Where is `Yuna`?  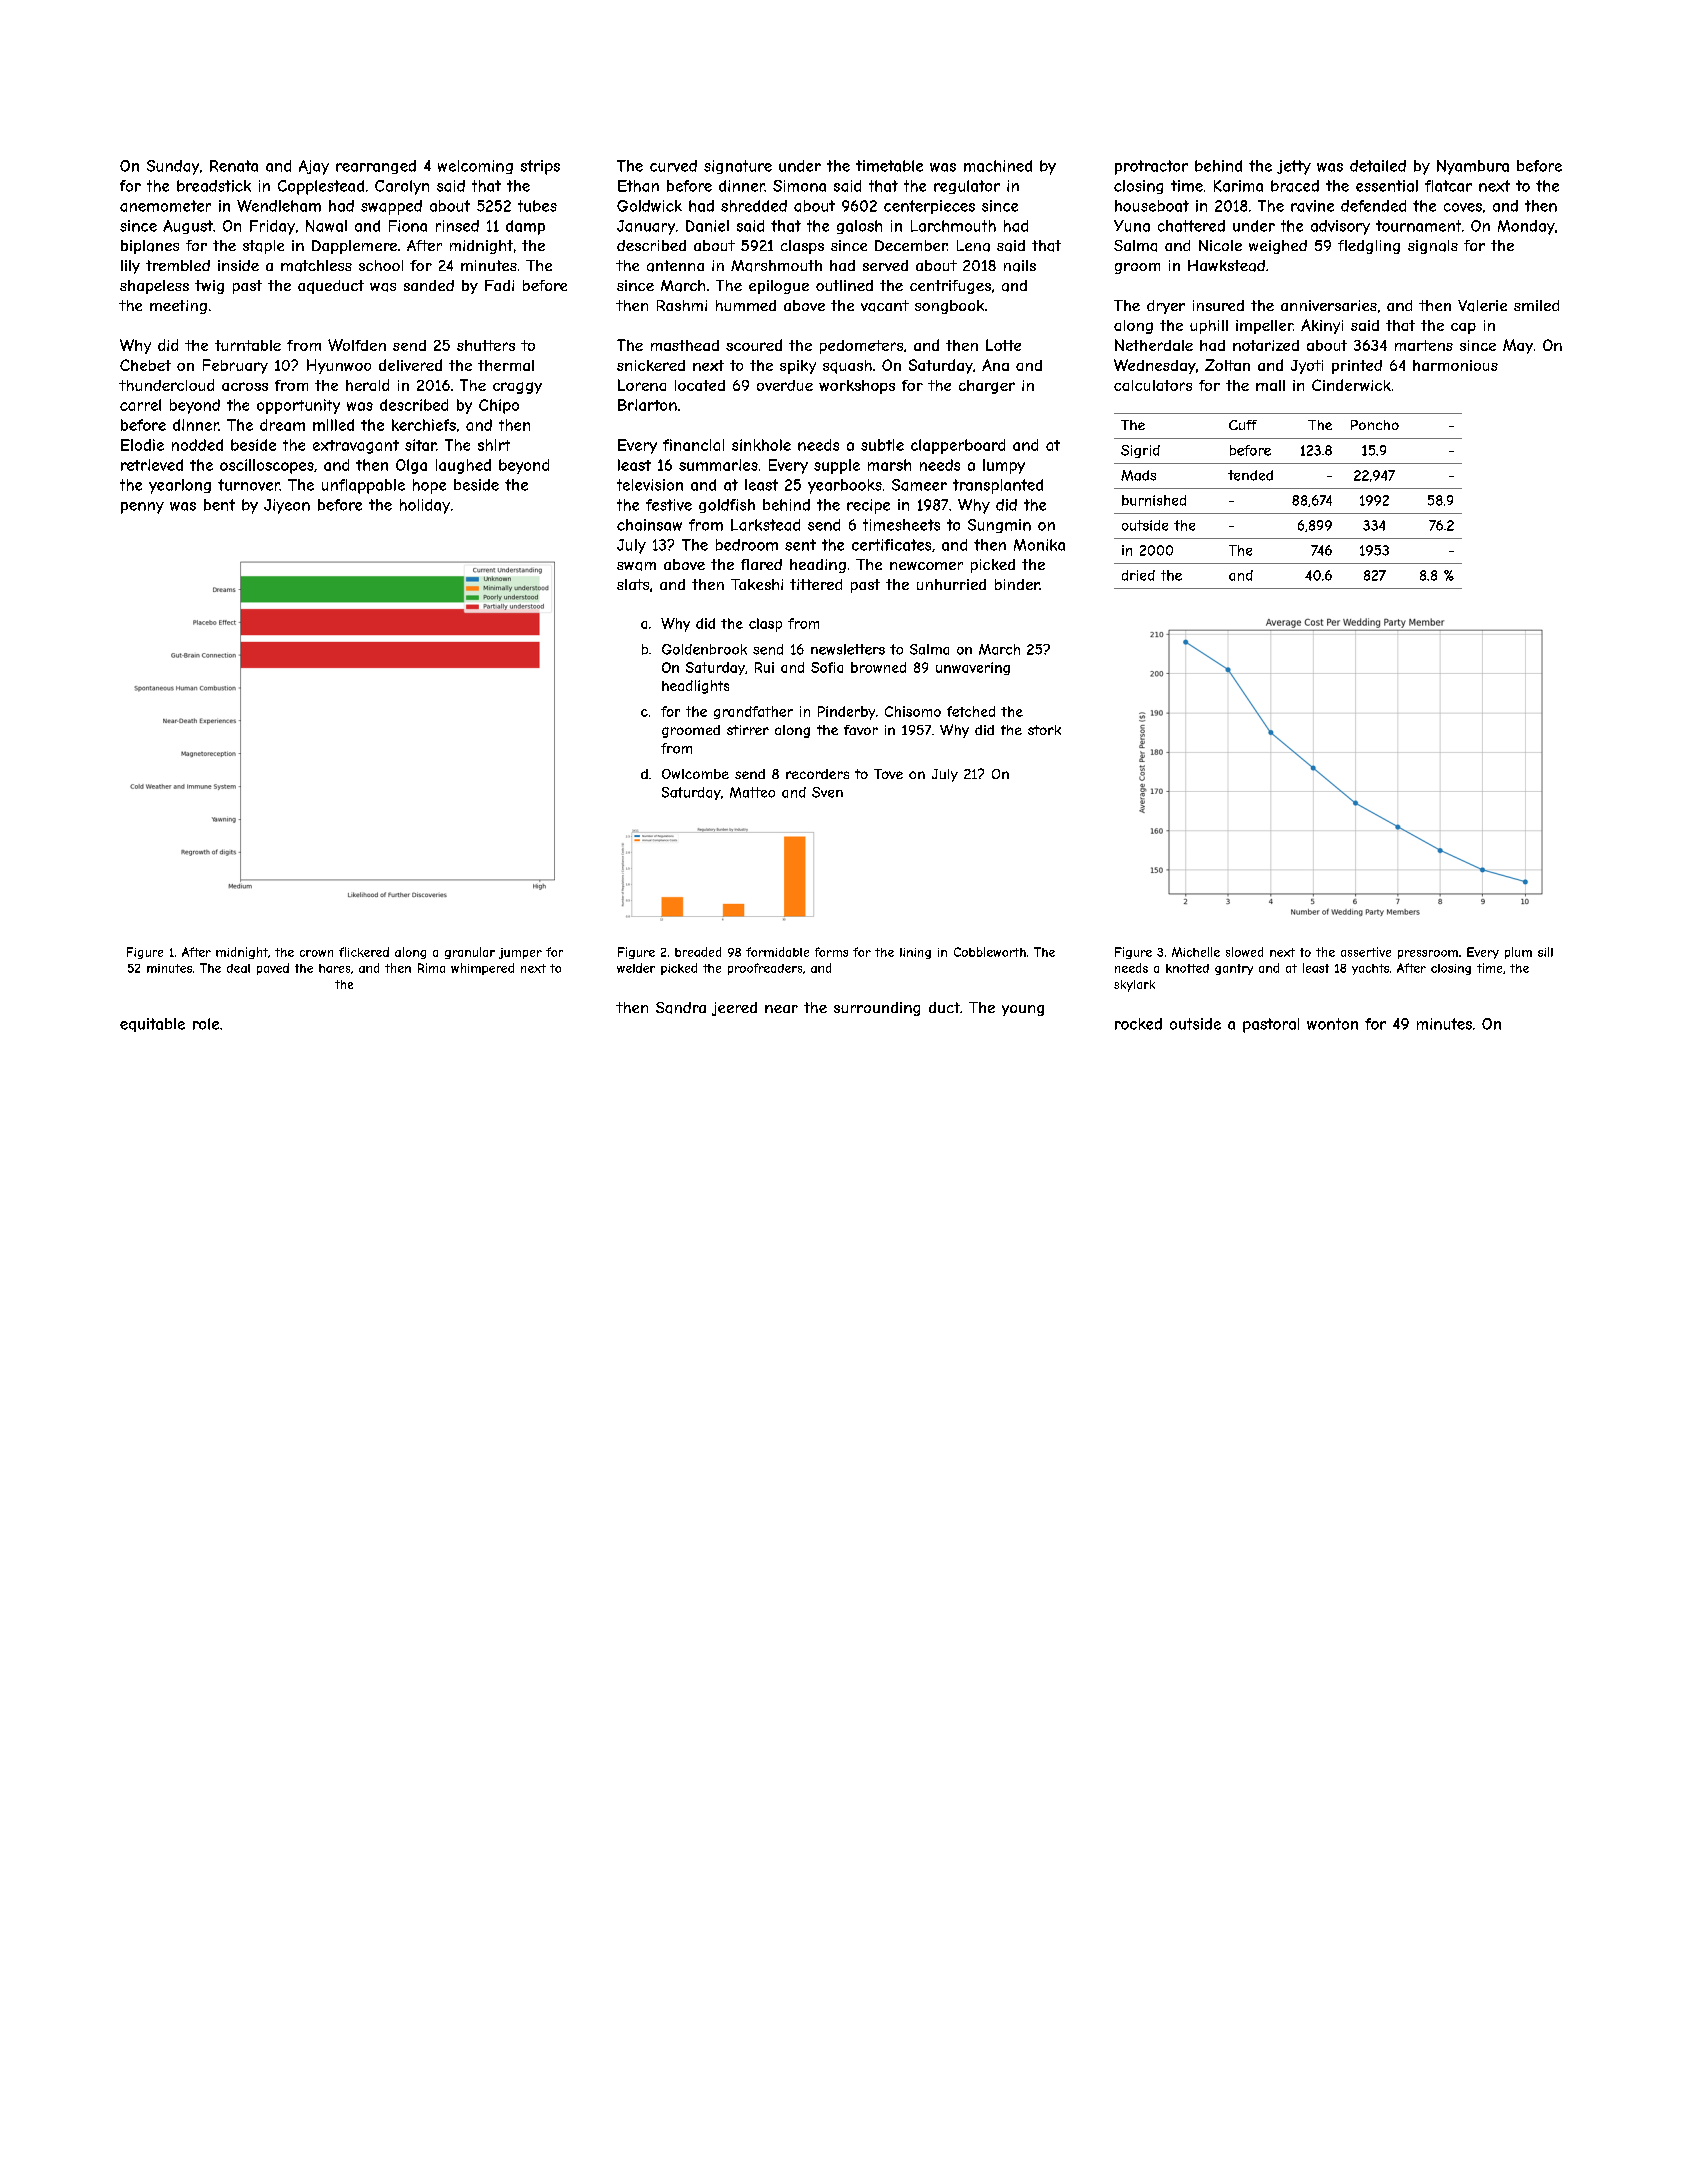 Yuna is located at coordinates (1132, 226).
